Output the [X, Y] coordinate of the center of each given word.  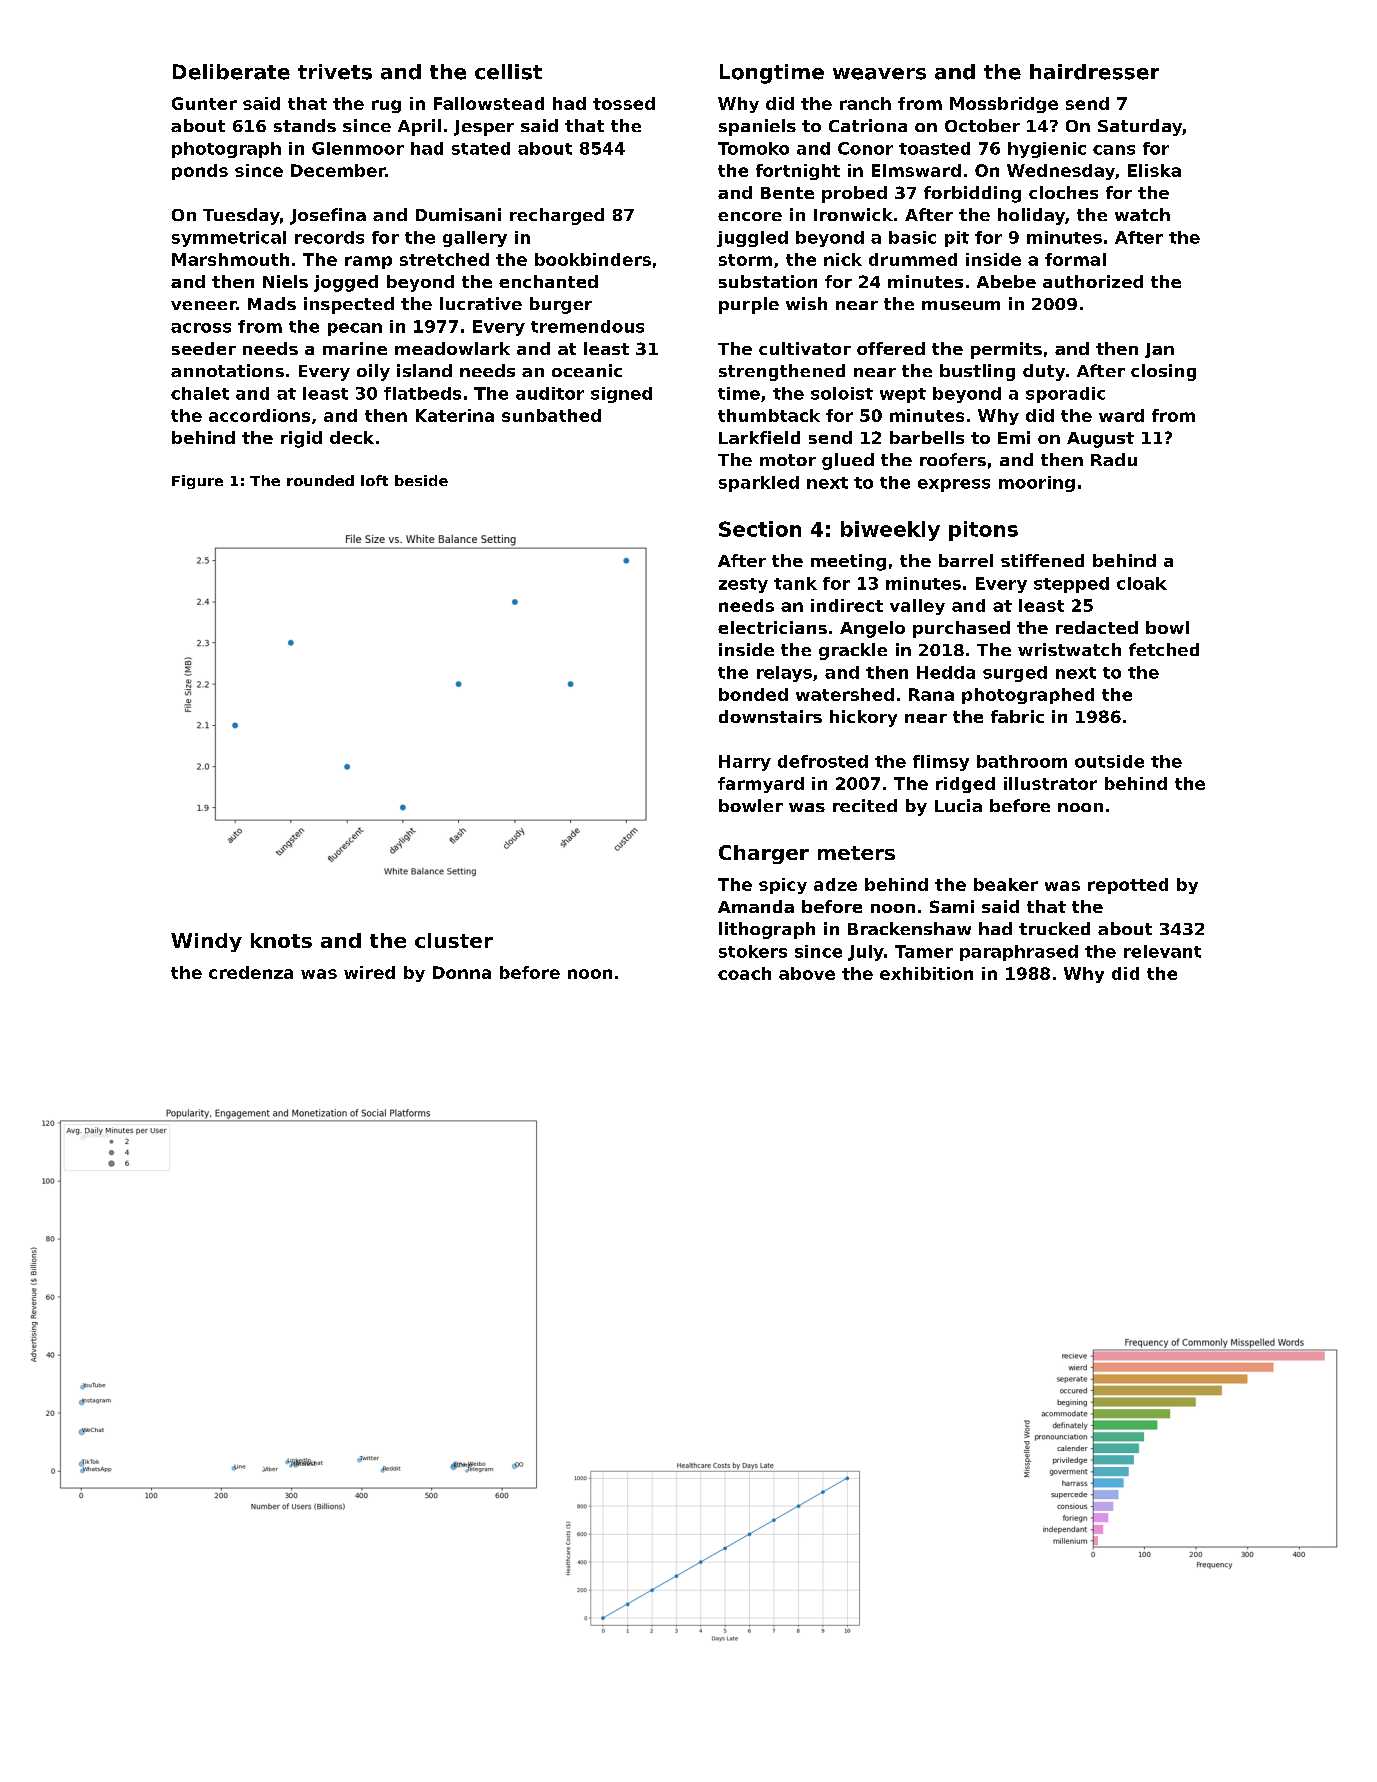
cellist [508, 72]
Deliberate [231, 72]
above [807, 973]
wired [369, 972]
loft [374, 480]
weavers [879, 74]
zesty [743, 585]
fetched [1164, 649]
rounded [320, 480]
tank [795, 583]
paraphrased [1019, 953]
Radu [1114, 459]
